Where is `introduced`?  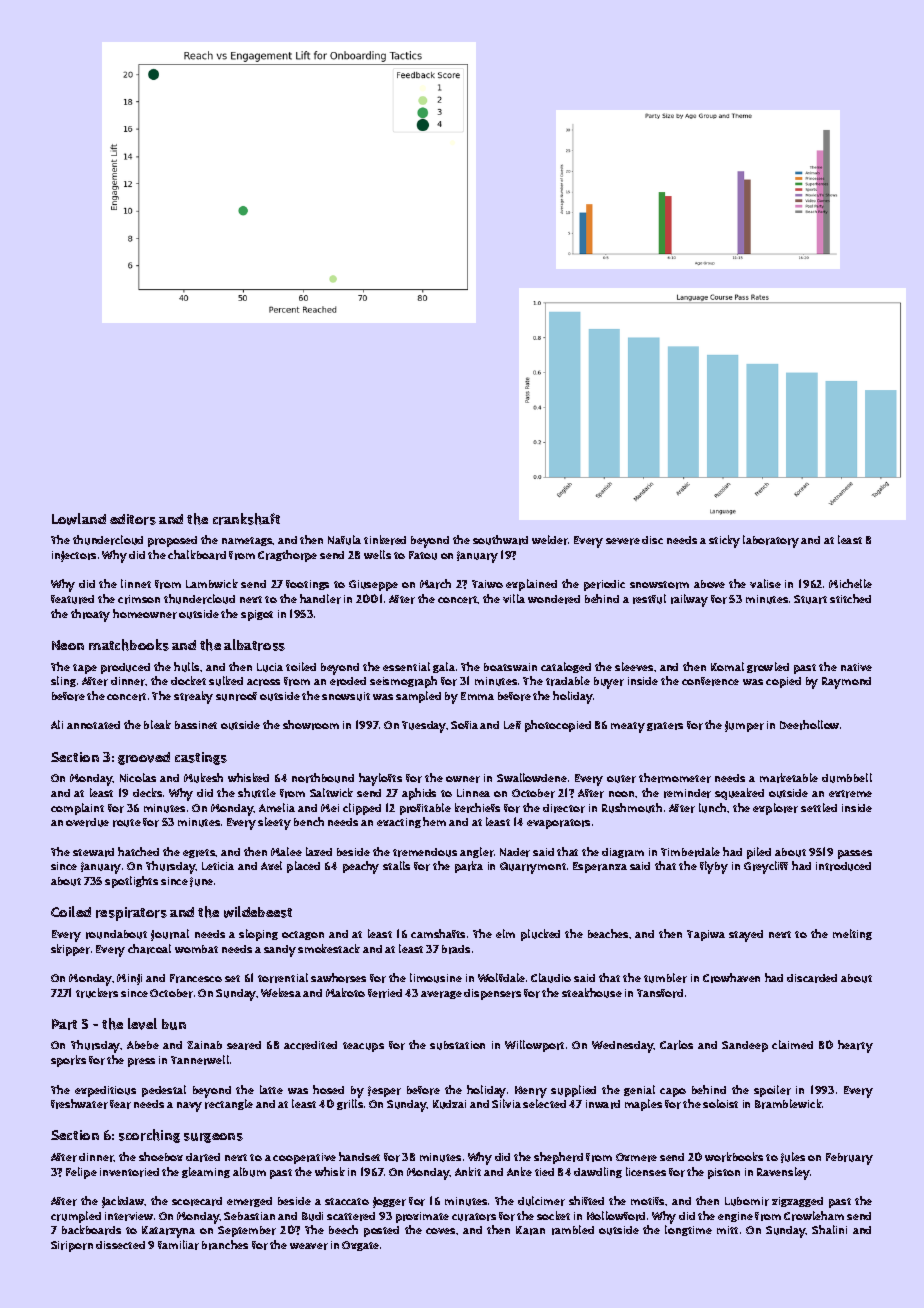
introduced is located at coordinates (843, 866).
